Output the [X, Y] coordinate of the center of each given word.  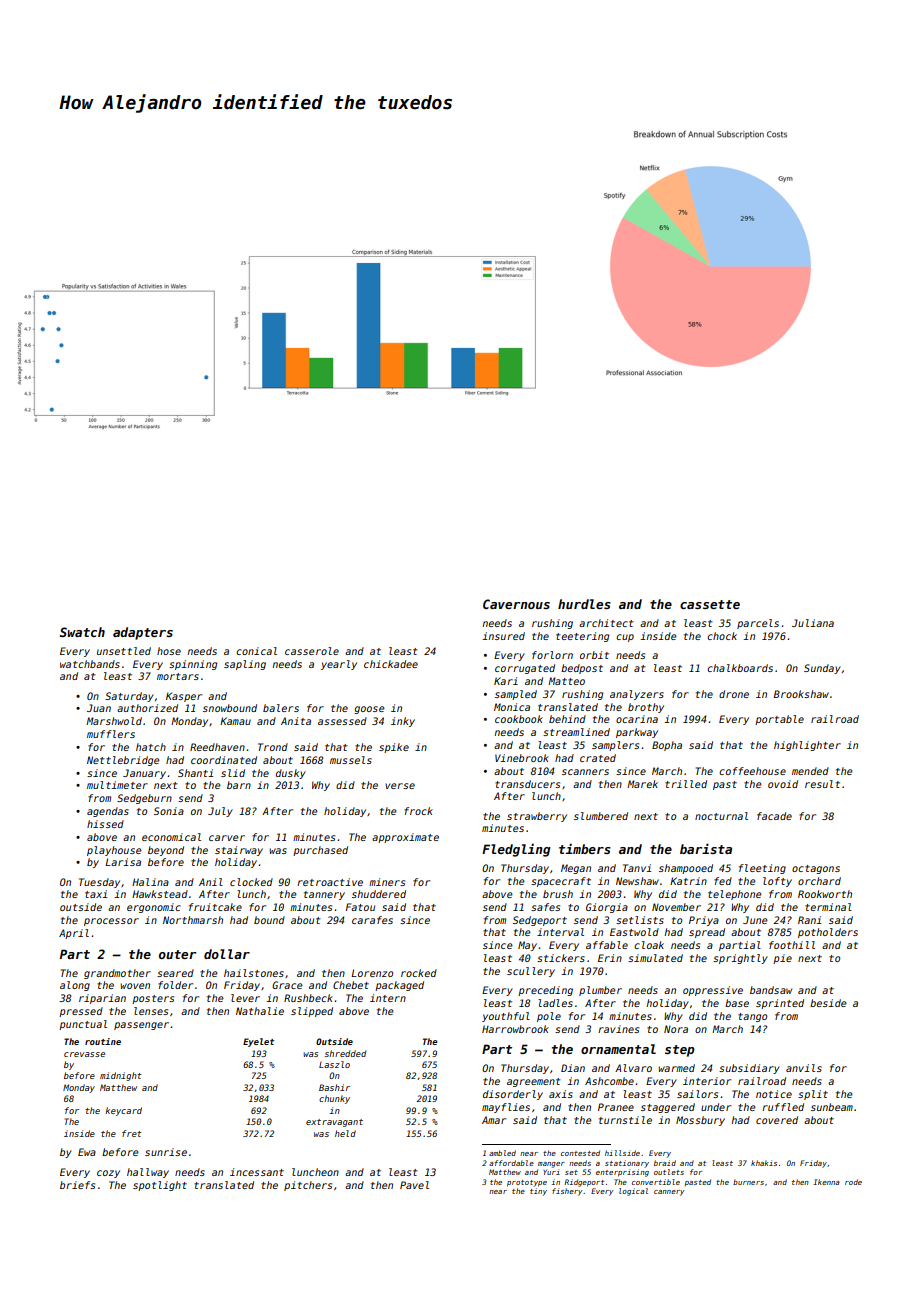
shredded [345, 1053]
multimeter [117, 785]
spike [394, 748]
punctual [83, 1025]
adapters [143, 633]
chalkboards [740, 668]
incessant [257, 1172]
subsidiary [749, 1069]
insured [503, 636]
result [822, 784]
